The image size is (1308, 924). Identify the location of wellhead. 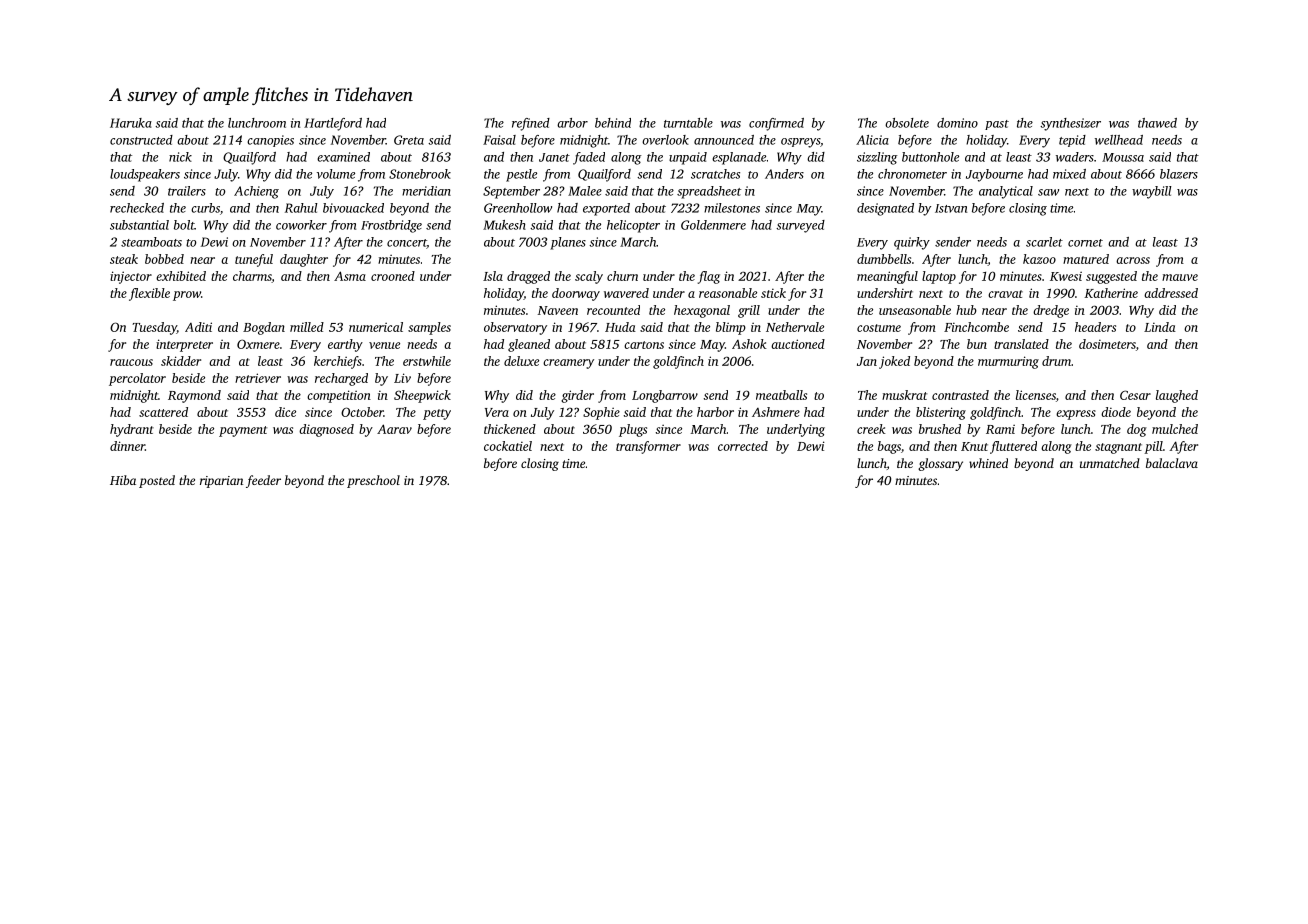
(1119, 140).
